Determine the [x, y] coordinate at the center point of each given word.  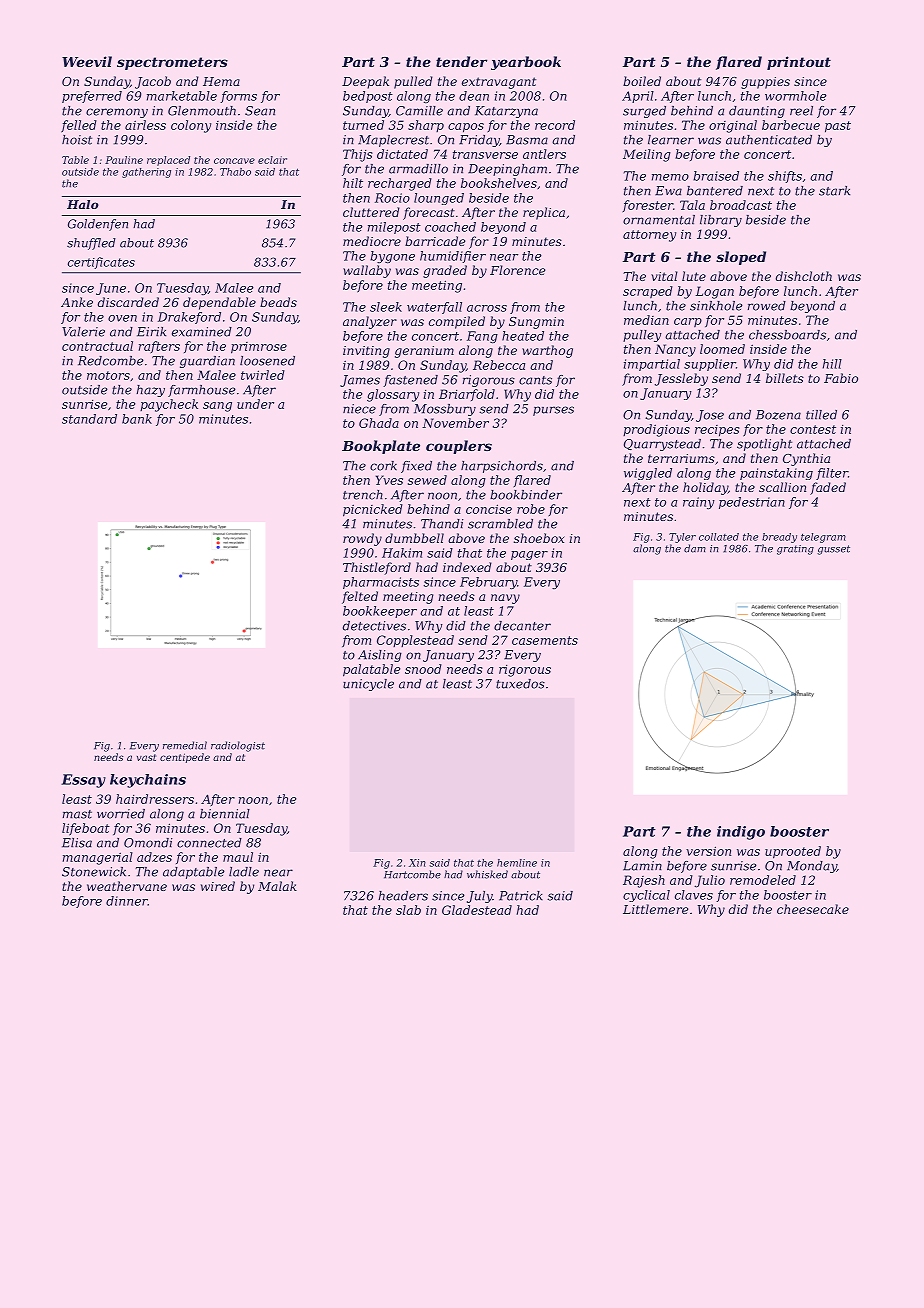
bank [137, 419]
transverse [485, 154]
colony [191, 126]
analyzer [370, 322]
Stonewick [94, 872]
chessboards [787, 335]
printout [799, 63]
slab [408, 910]
